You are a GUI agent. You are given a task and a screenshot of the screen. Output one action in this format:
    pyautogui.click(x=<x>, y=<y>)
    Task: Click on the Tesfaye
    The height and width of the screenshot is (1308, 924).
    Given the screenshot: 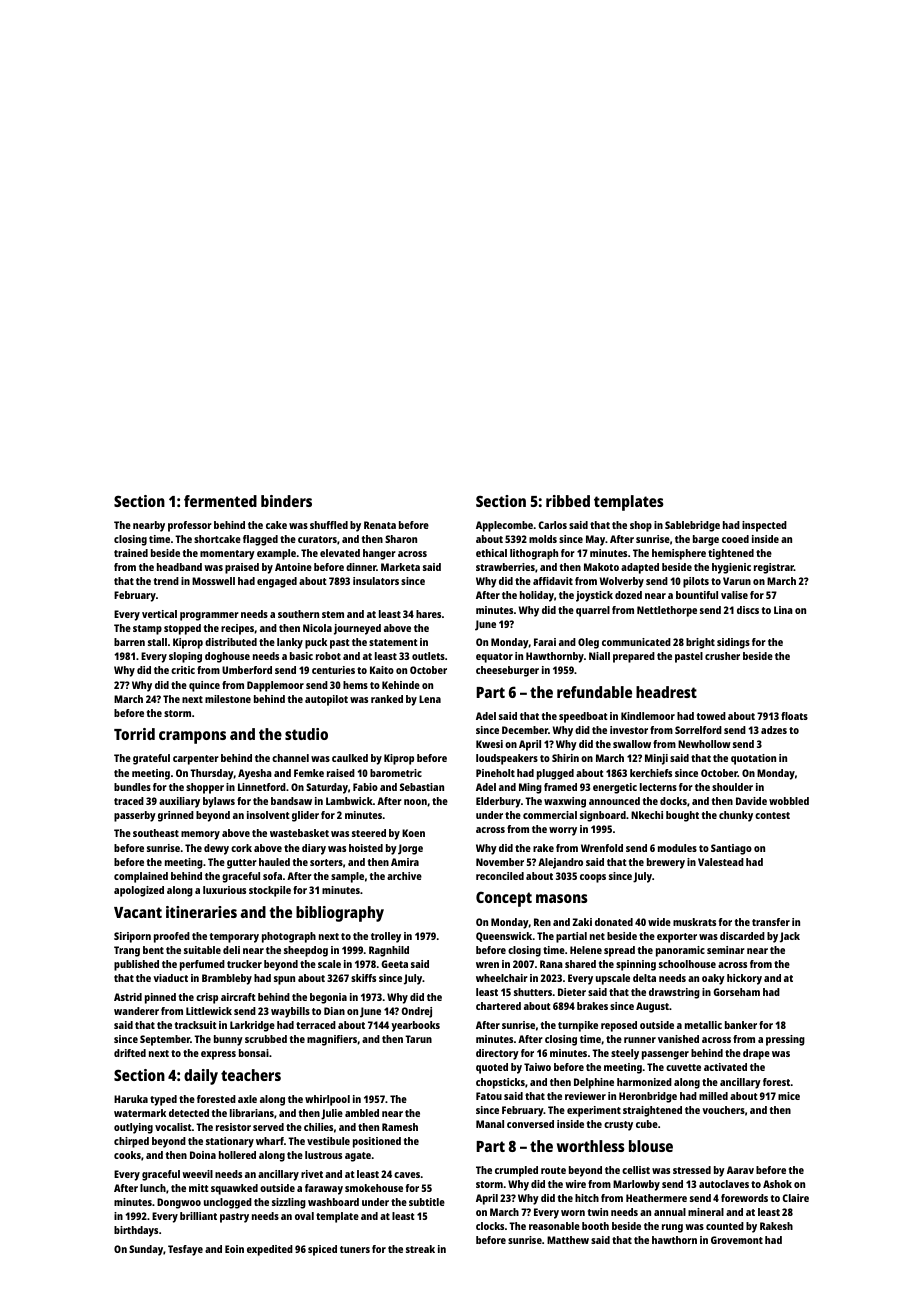 What is the action you would take?
    pyautogui.click(x=185, y=1250)
